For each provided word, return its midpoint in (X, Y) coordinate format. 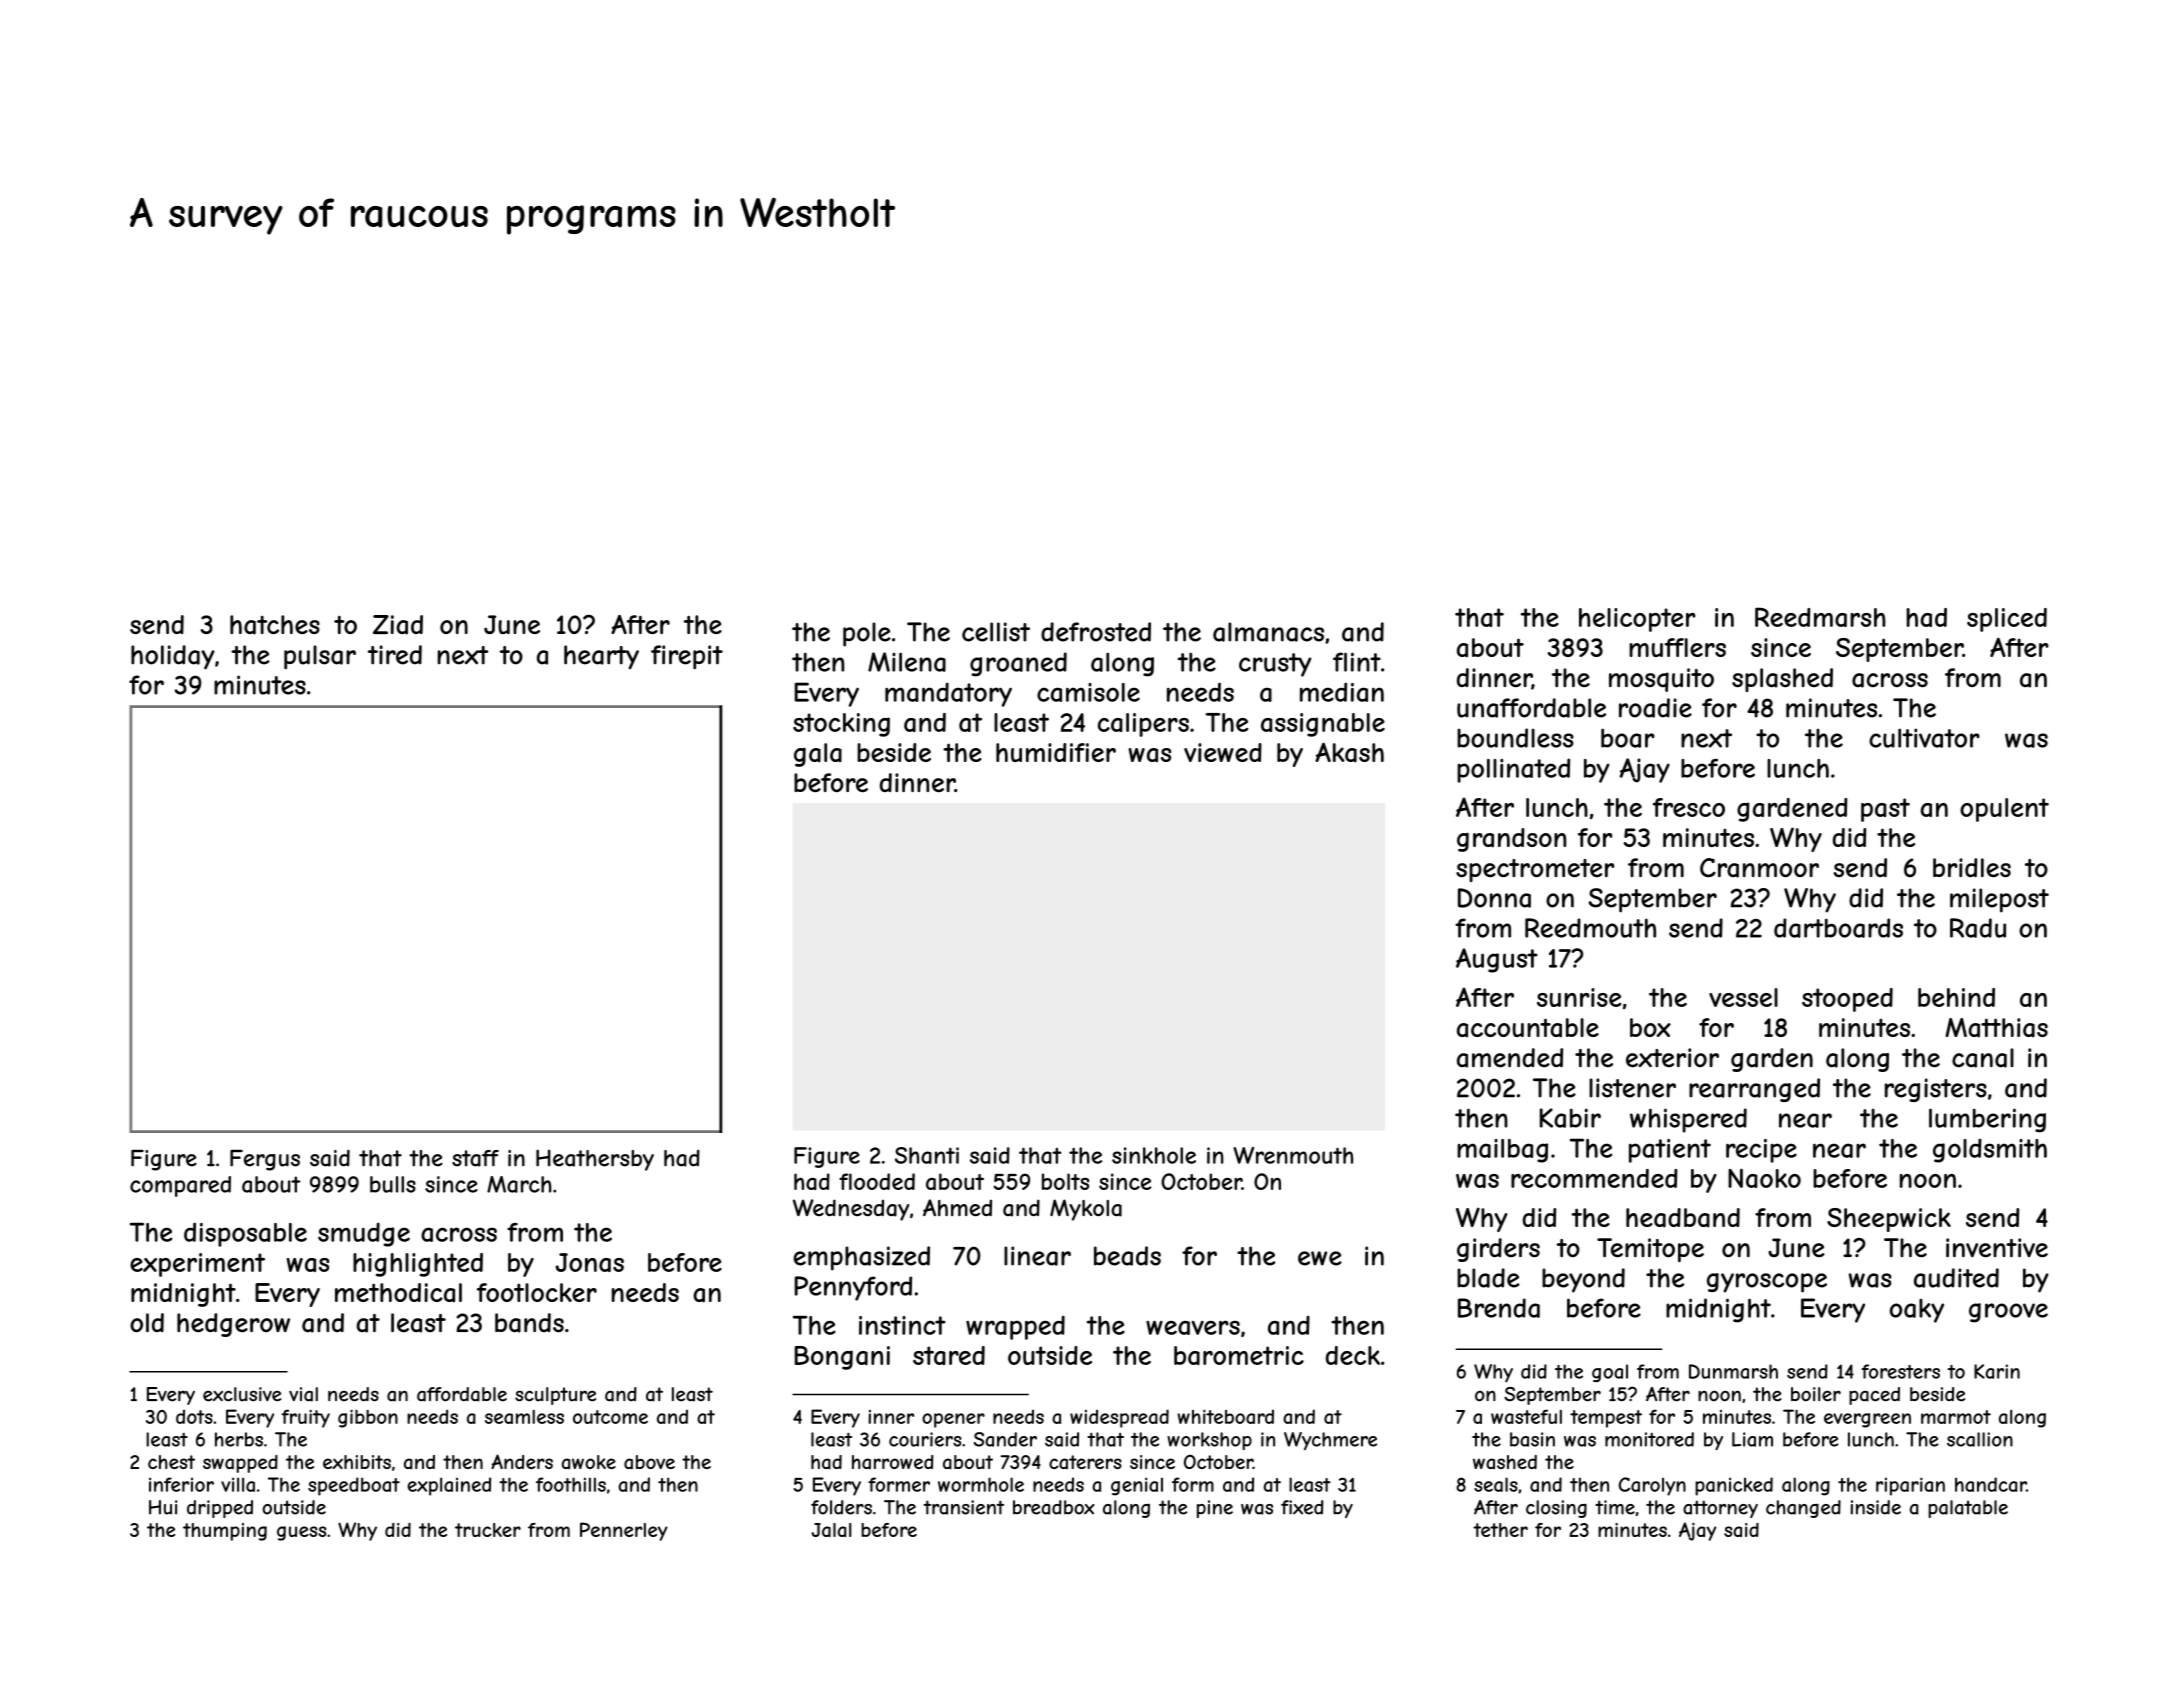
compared (180, 1186)
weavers (1193, 1327)
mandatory (948, 694)
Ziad (398, 625)
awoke (589, 1462)
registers (1936, 1090)
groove (2008, 1313)
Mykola (1086, 1210)
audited (1956, 1278)
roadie (1655, 708)
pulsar (320, 657)
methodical (398, 1293)
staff (475, 1158)
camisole (1088, 692)
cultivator (1924, 738)
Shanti (927, 1155)
